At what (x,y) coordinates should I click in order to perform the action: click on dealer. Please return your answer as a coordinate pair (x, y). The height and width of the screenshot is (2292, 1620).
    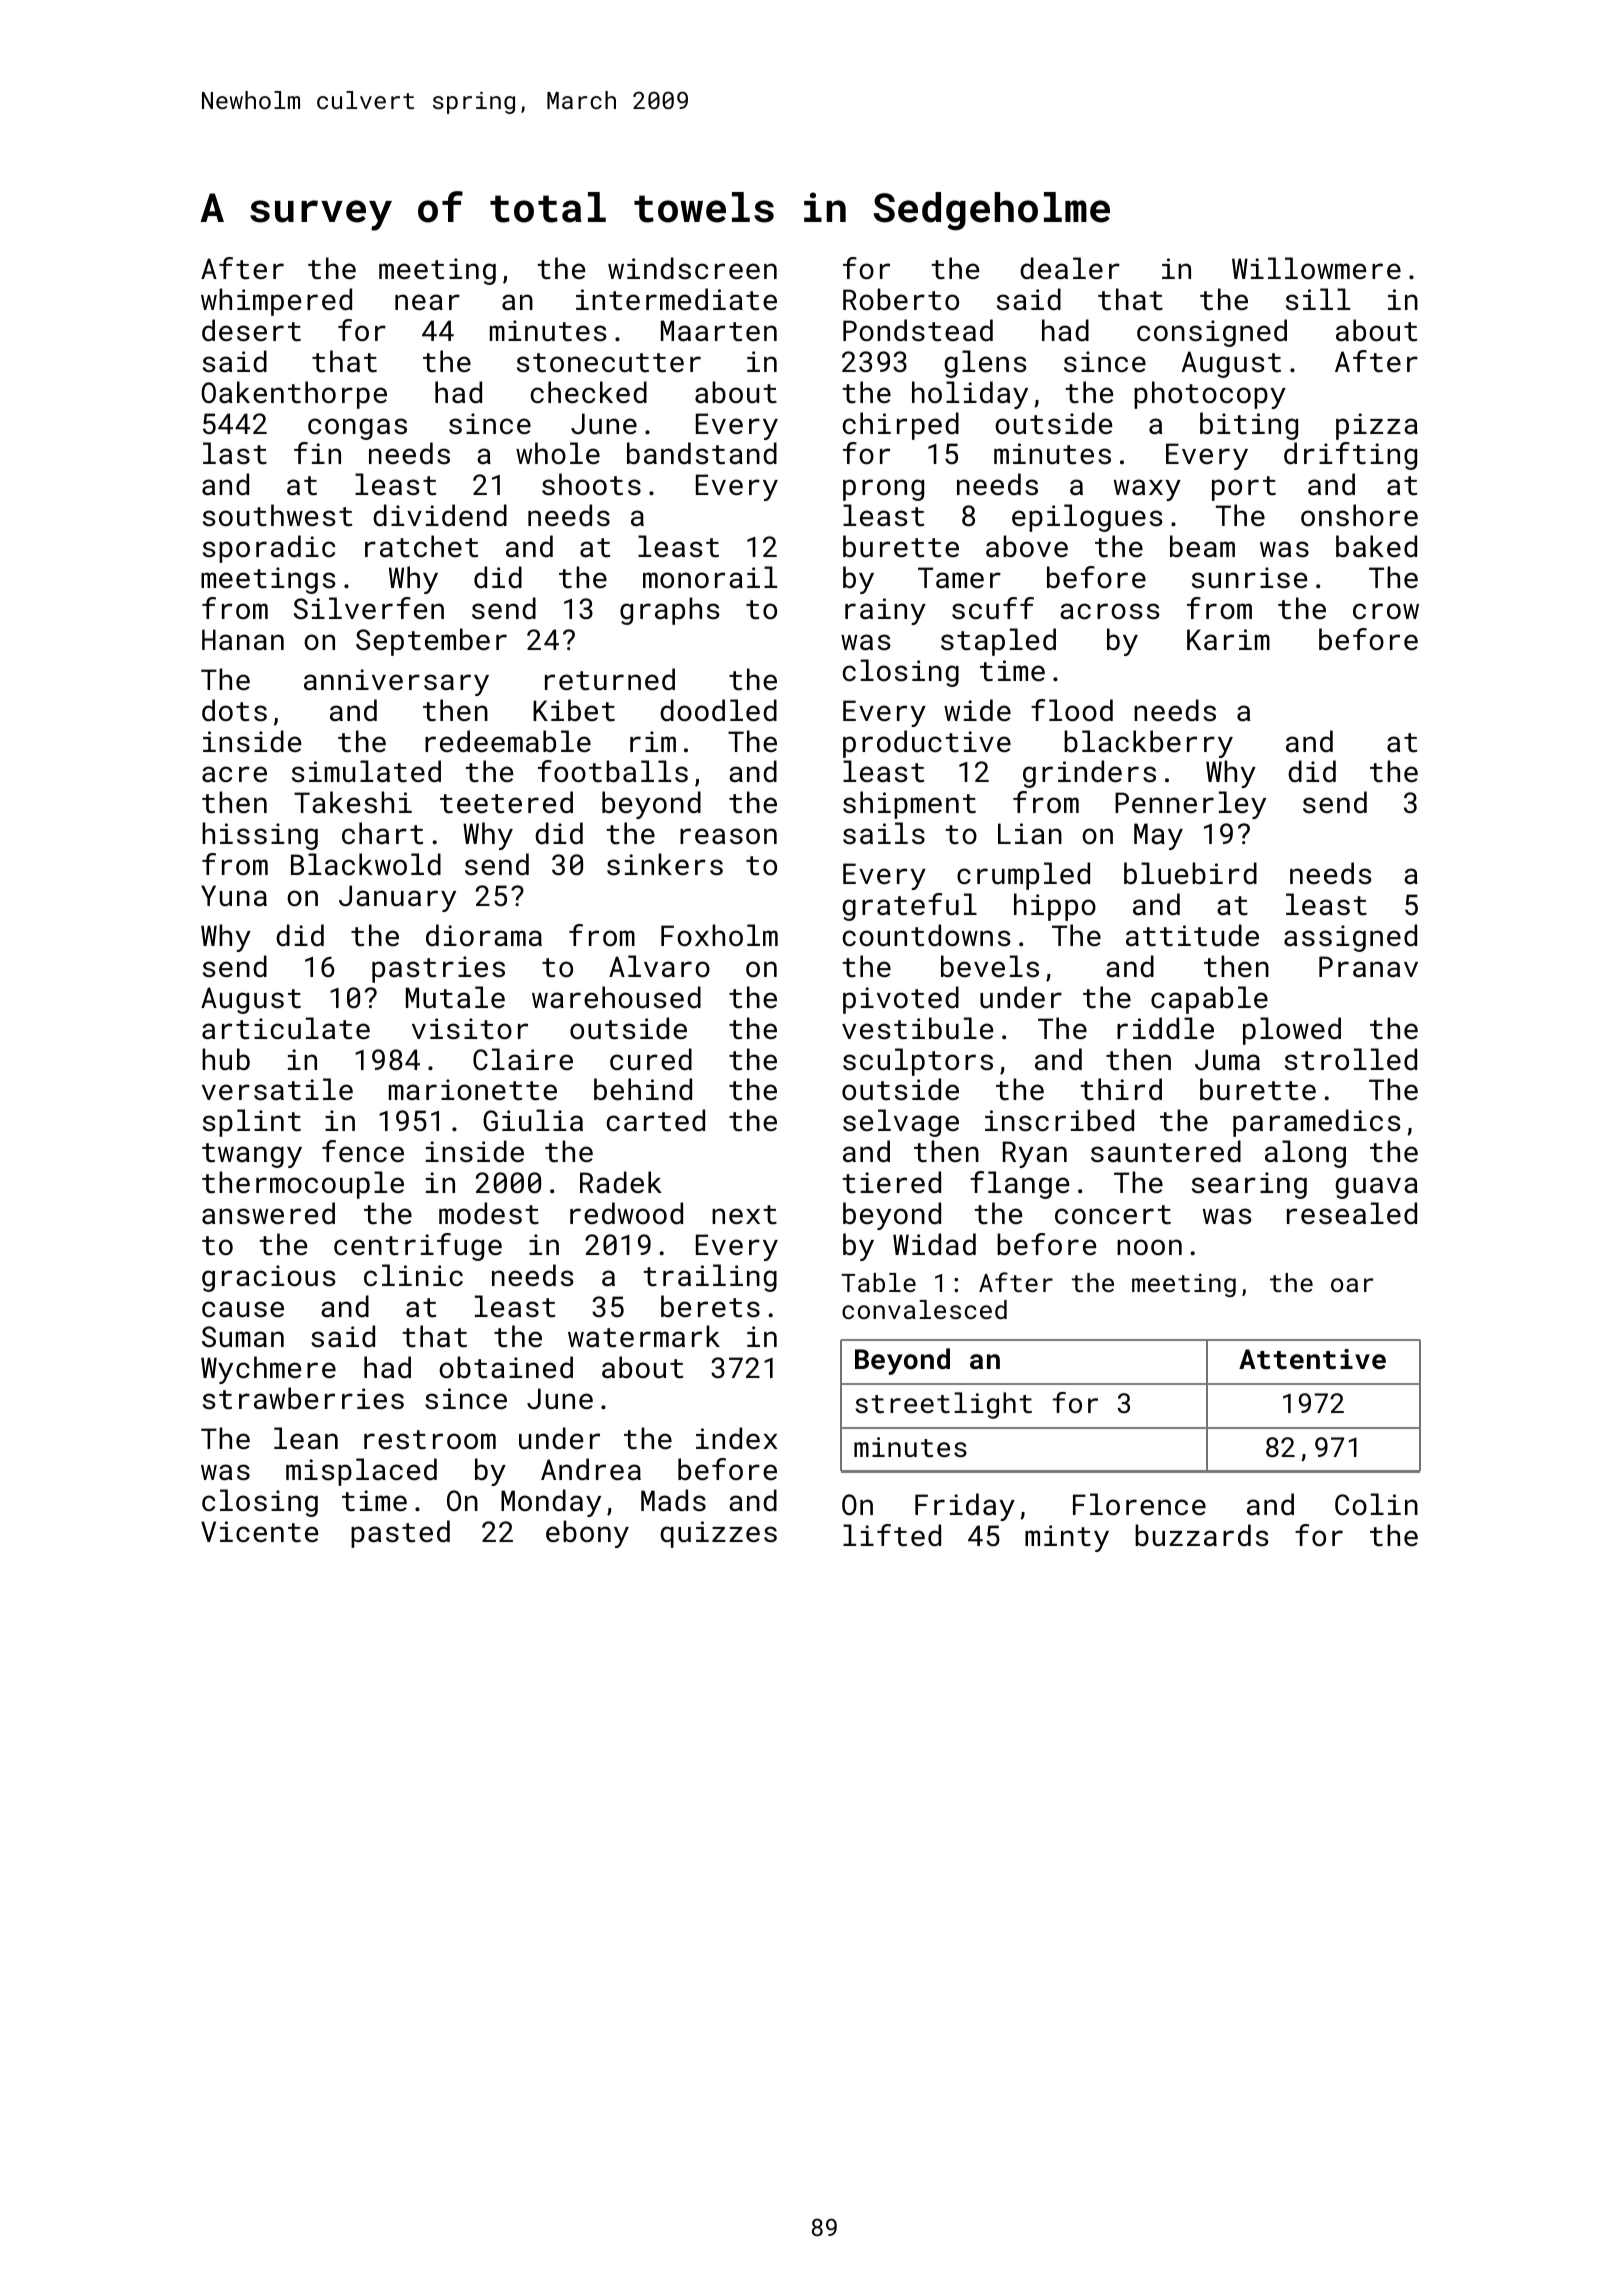
    Looking at the image, I should click on (1070, 268).
